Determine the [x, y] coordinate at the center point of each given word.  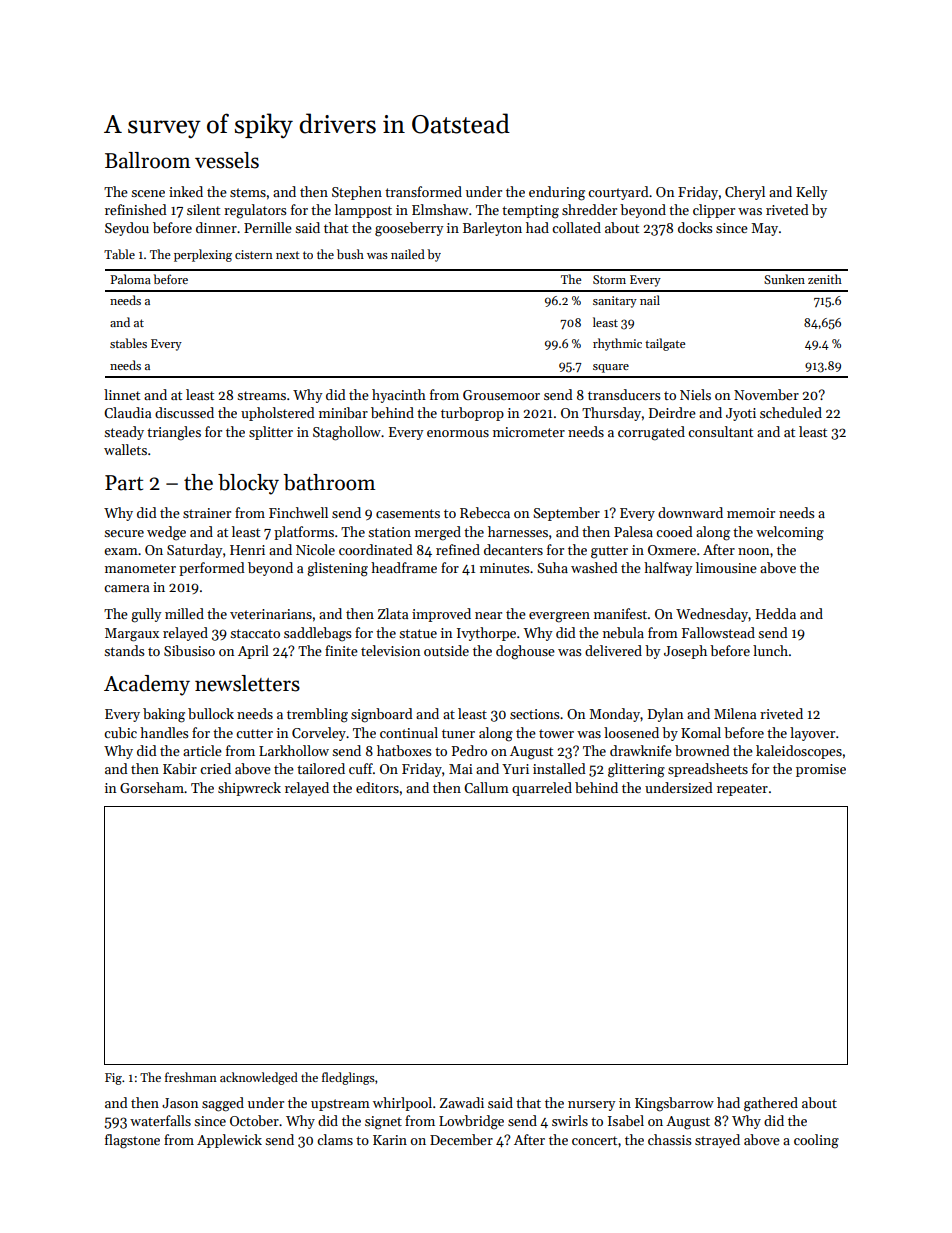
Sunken [784, 279]
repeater [742, 790]
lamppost [363, 211]
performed [212, 569]
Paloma [130, 279]
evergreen [559, 617]
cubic [120, 732]
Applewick [229, 1141]
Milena [735, 713]
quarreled [542, 789]
